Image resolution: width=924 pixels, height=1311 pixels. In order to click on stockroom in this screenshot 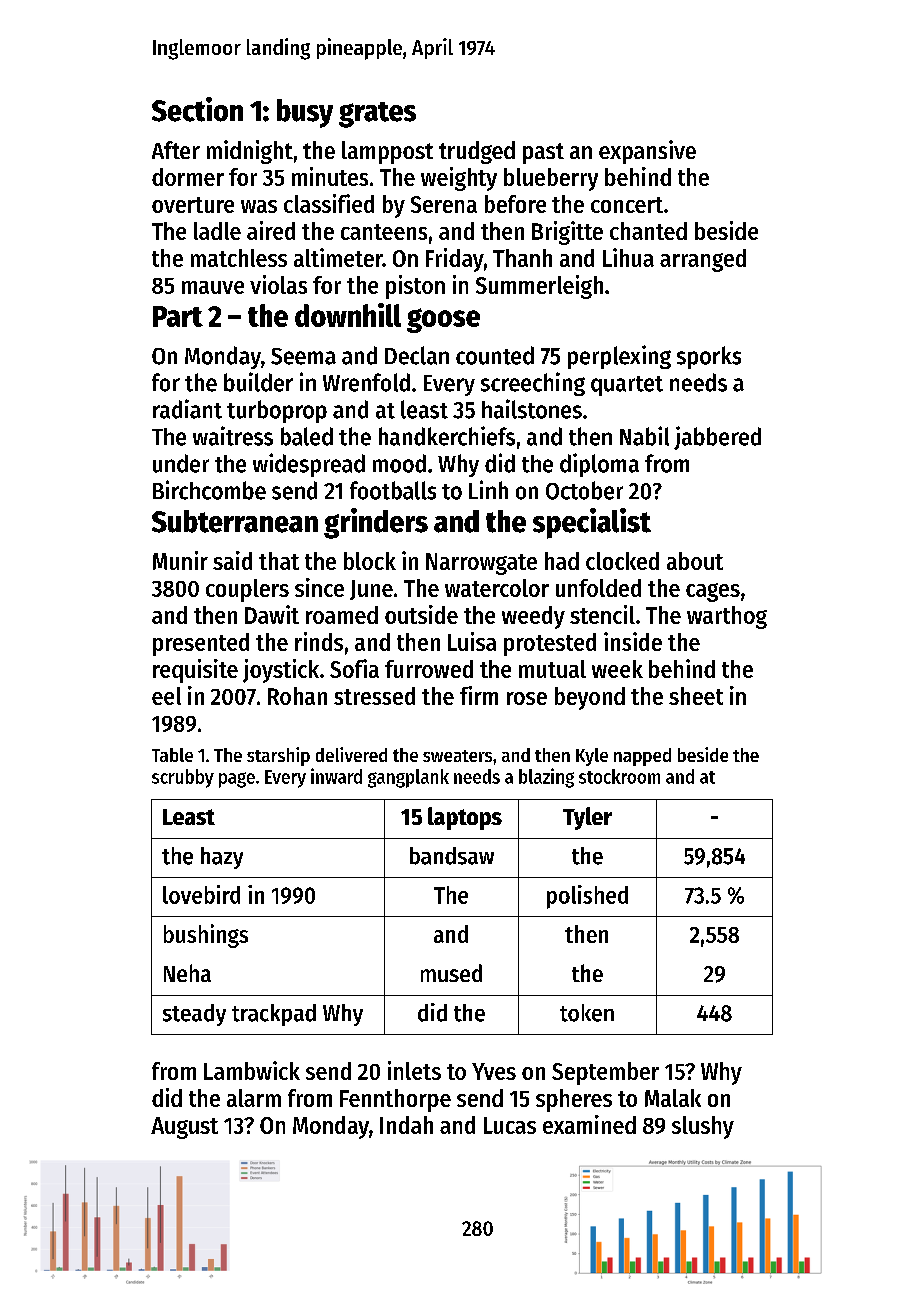, I will do `click(619, 776)`.
